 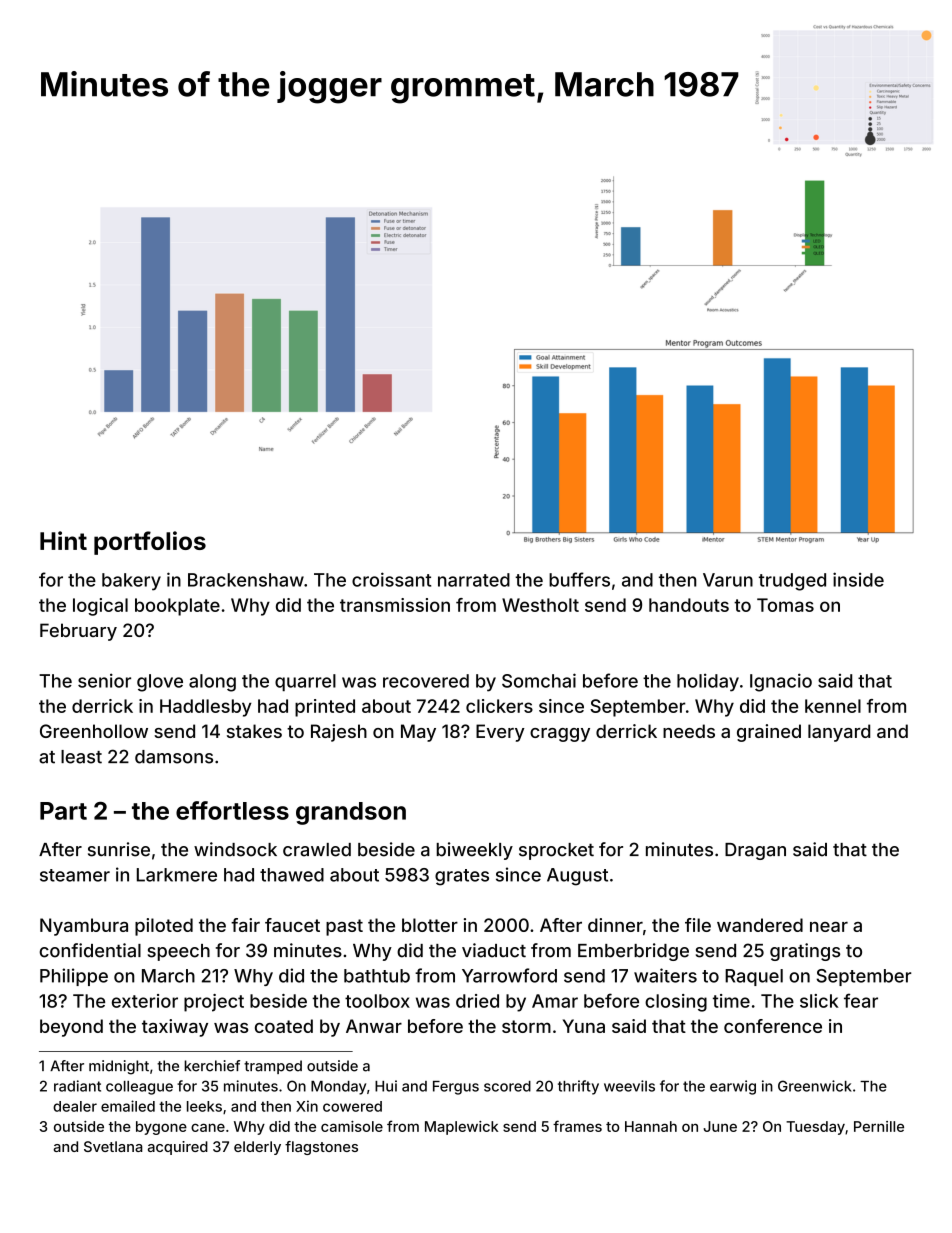 What do you see at coordinates (63, 540) in the screenshot?
I see `Hint` at bounding box center [63, 540].
